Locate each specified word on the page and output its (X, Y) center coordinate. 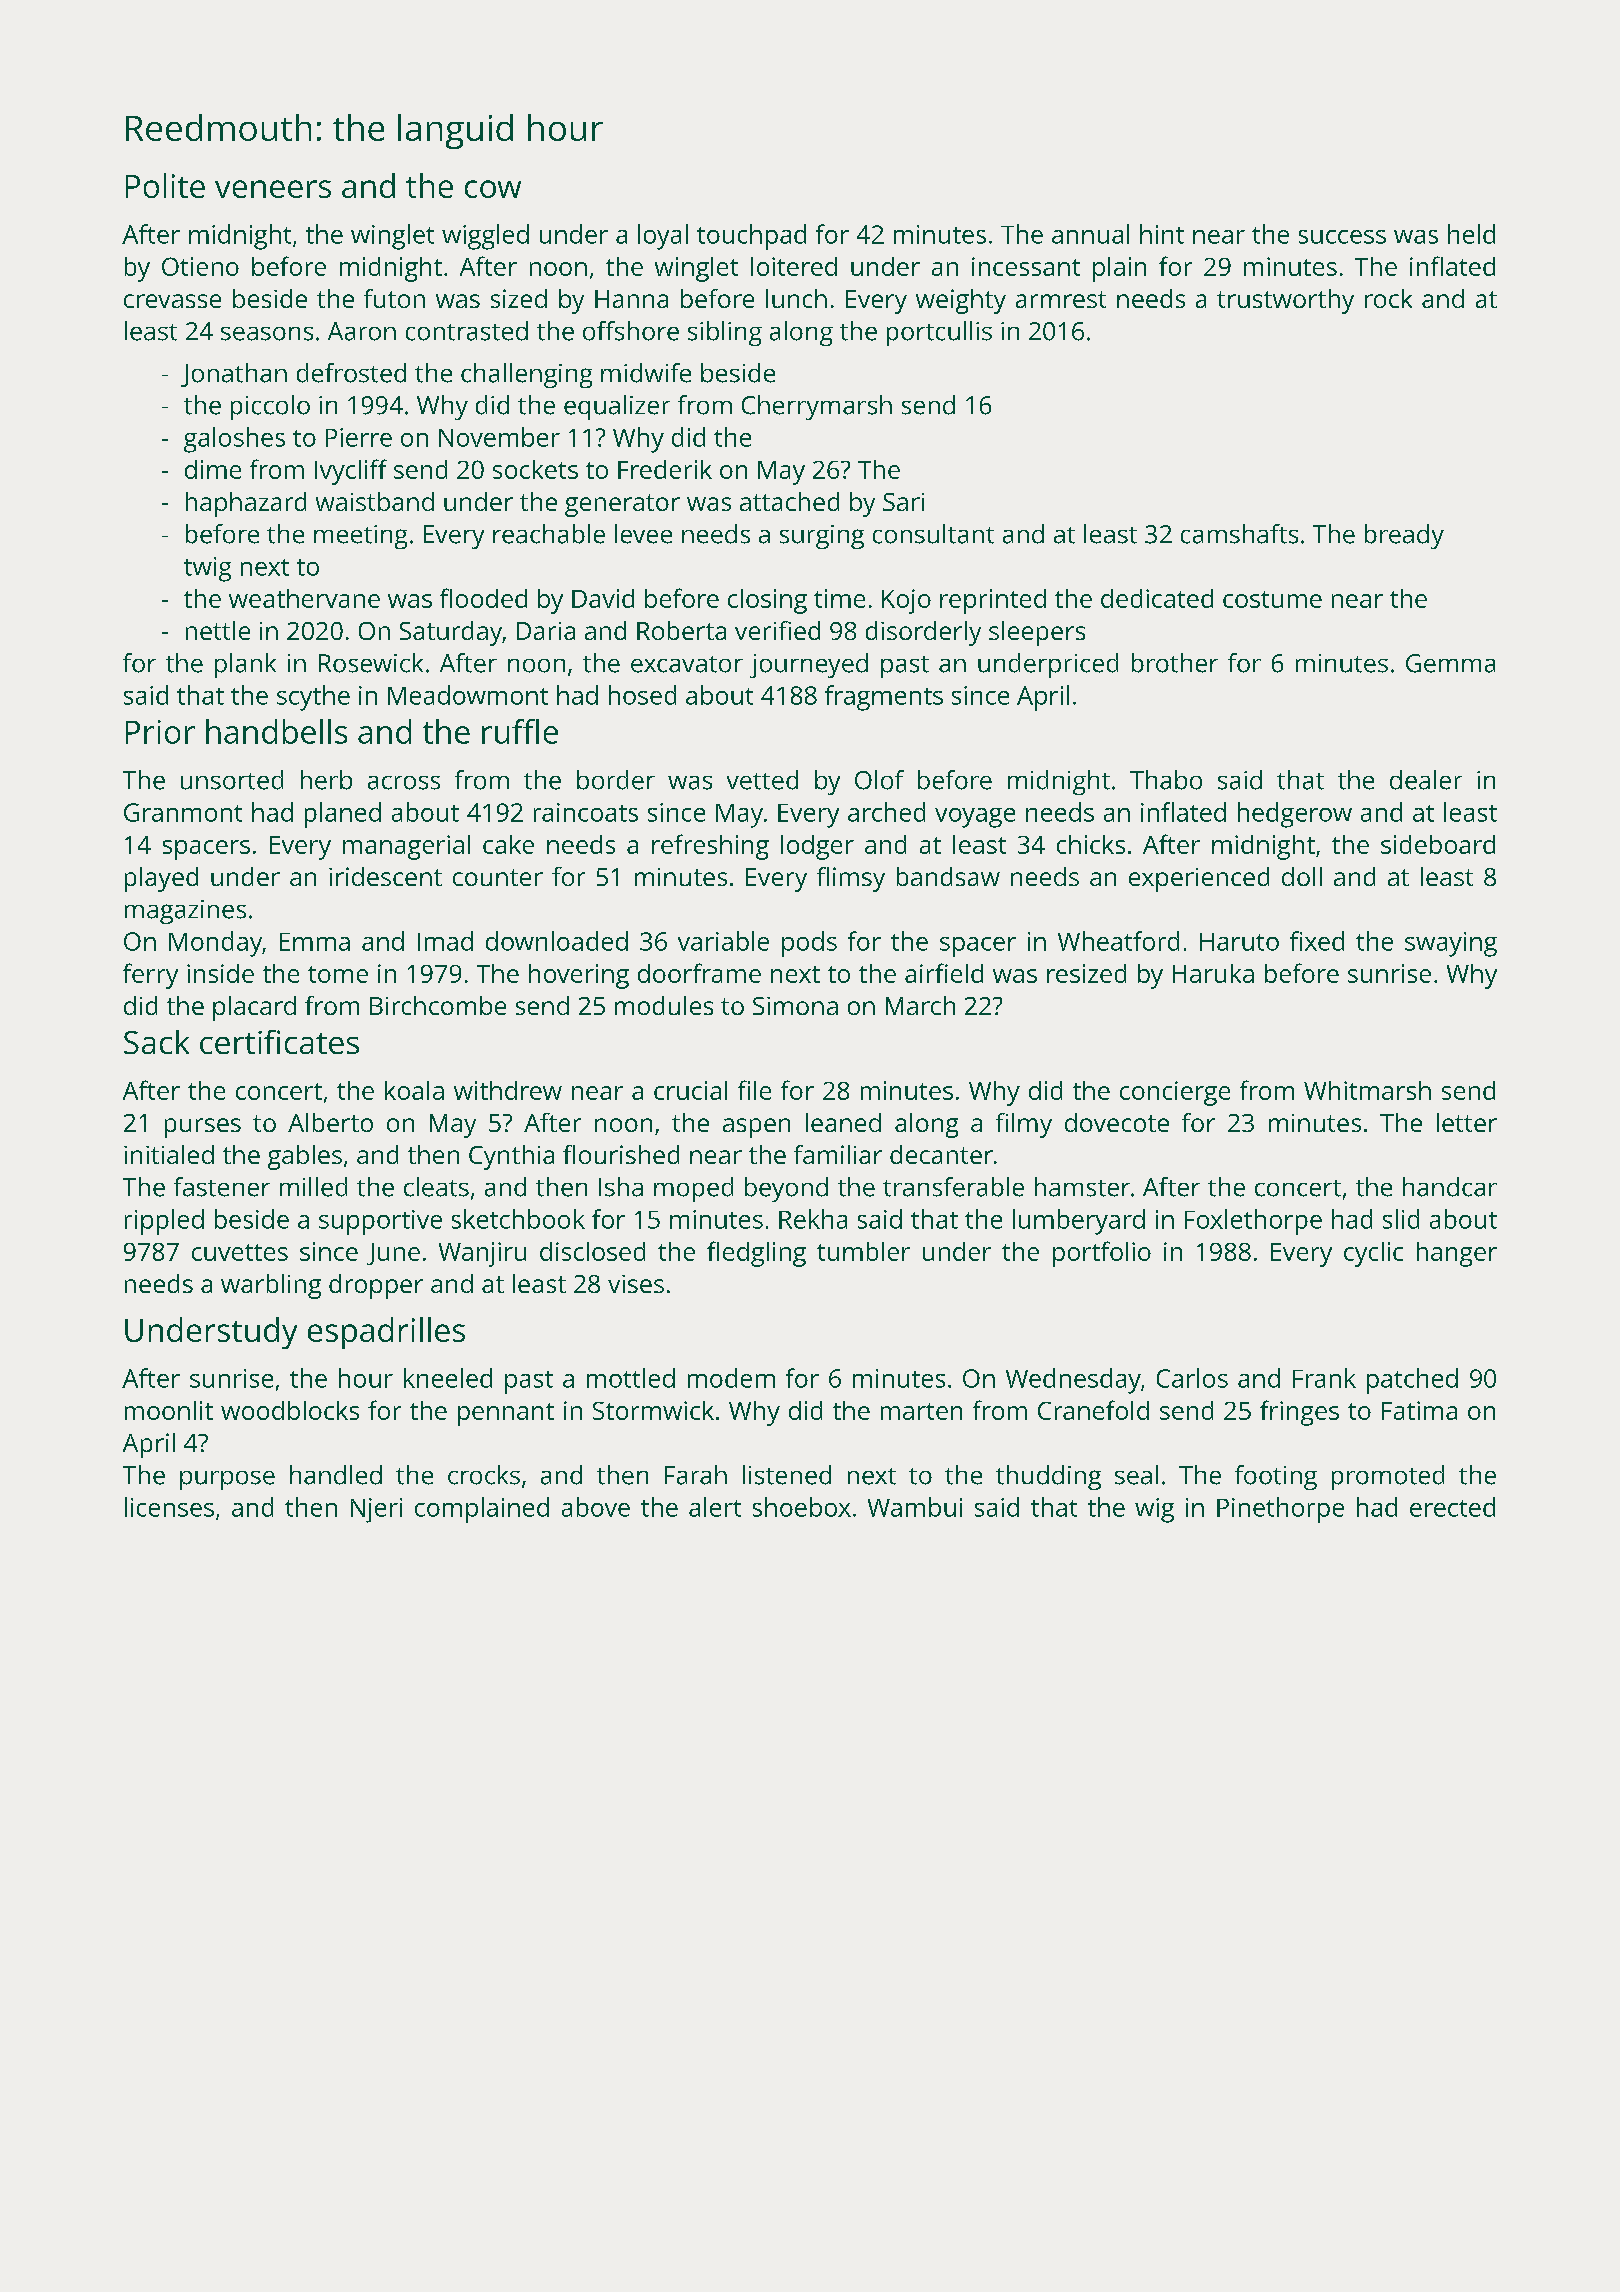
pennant (506, 1414)
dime (213, 469)
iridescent (385, 876)
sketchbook (518, 1219)
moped (693, 1189)
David (603, 598)
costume (1272, 599)
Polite (165, 185)
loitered (794, 266)
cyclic (1373, 1254)
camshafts (1239, 534)
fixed (1317, 941)
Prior (160, 732)
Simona (795, 1006)
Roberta (681, 630)
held (1471, 234)
